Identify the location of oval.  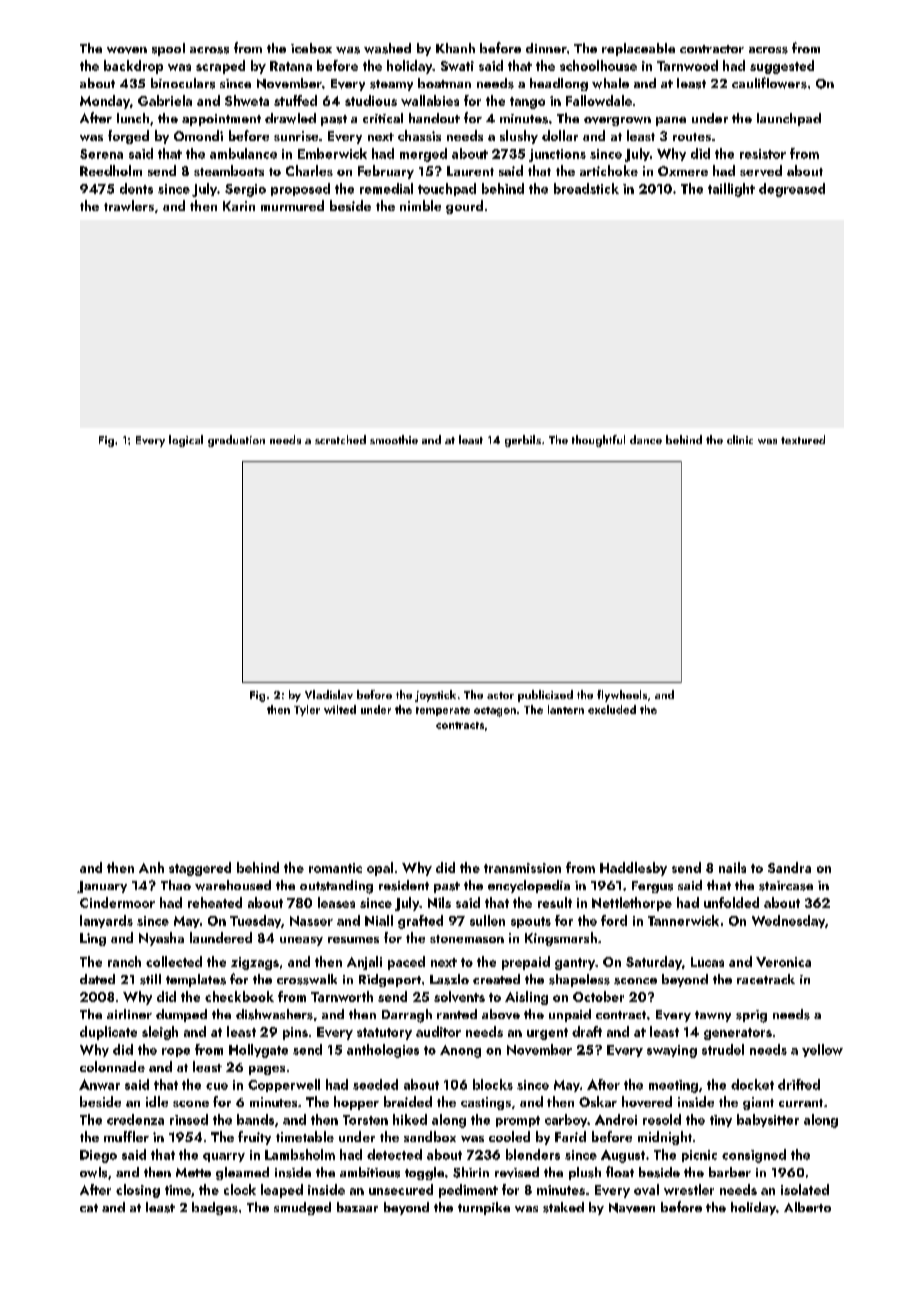
(646, 1189).
